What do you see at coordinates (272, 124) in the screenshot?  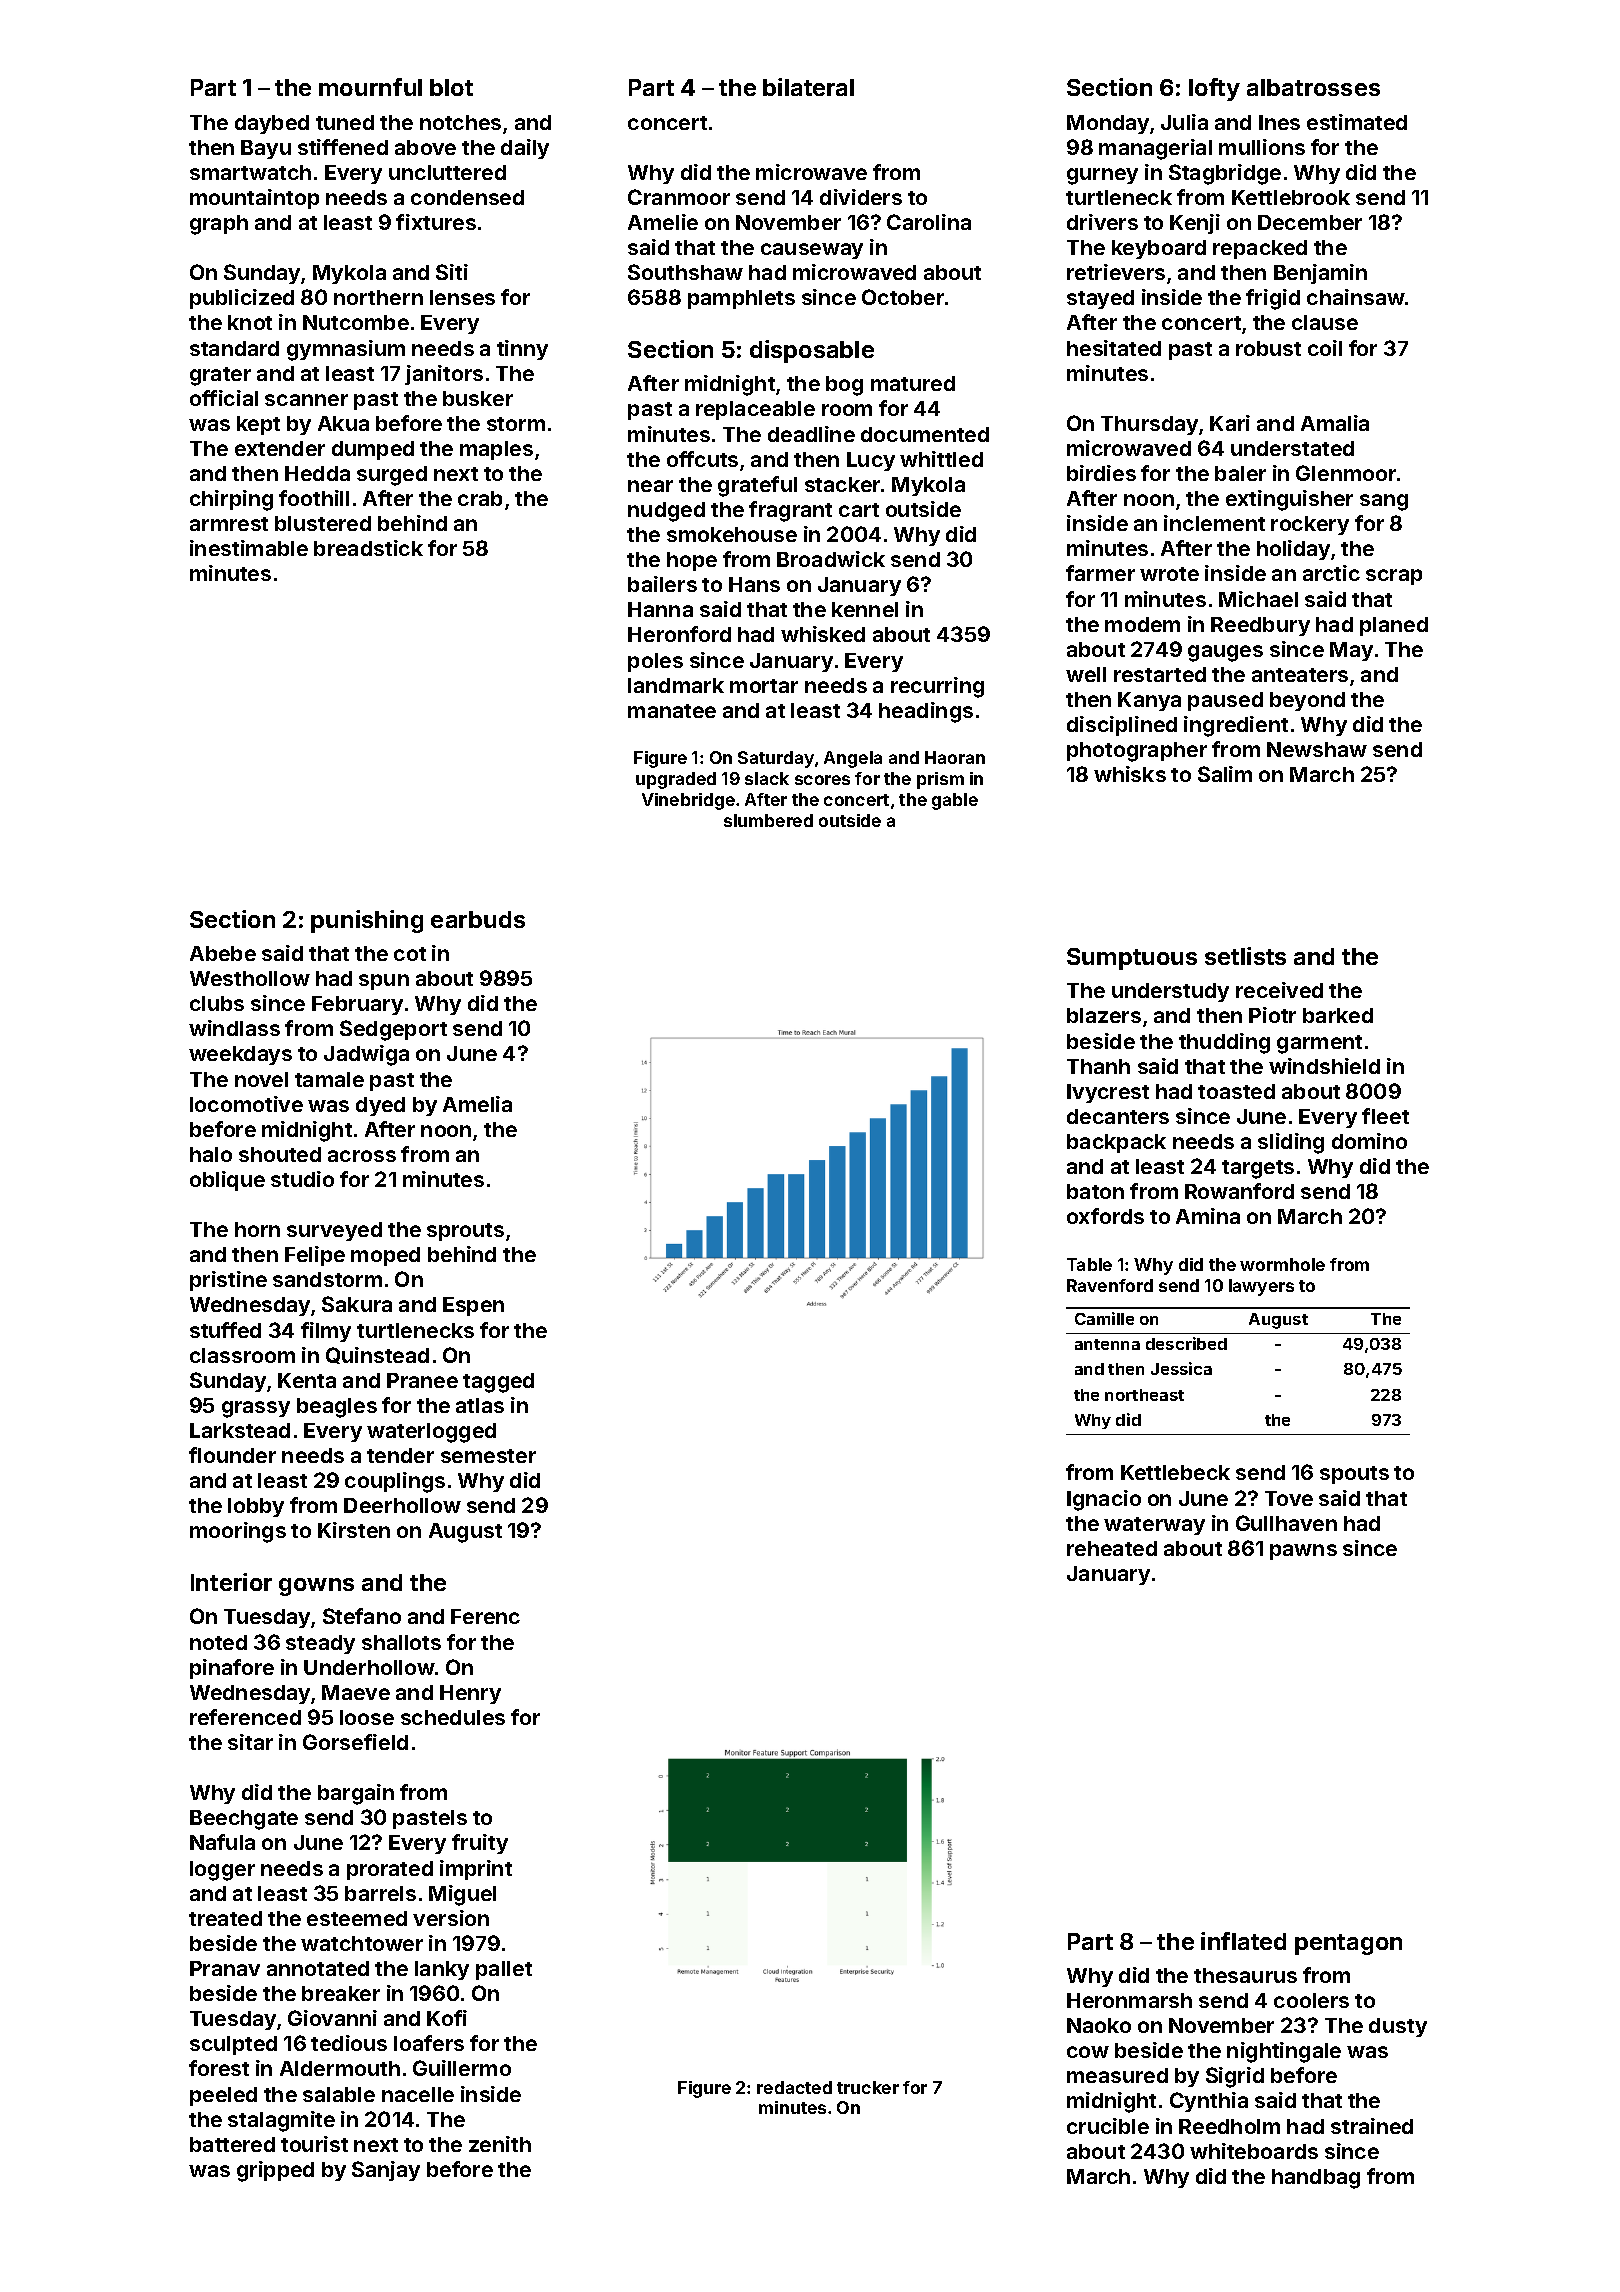 I see `daybed` at bounding box center [272, 124].
